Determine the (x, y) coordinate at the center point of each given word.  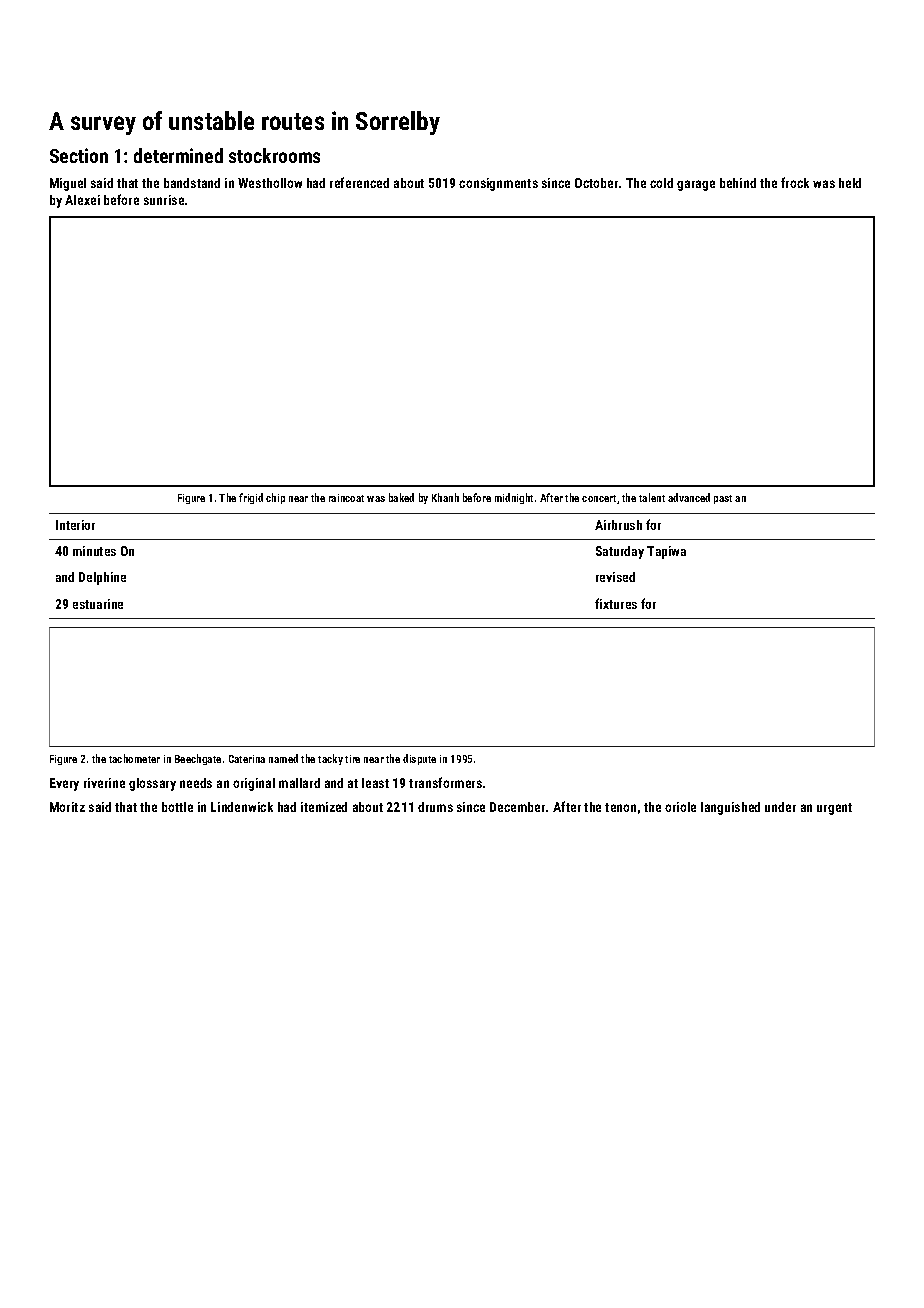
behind (738, 183)
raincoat (346, 498)
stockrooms (274, 155)
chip (275, 498)
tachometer (134, 758)
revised (615, 577)
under (780, 807)
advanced (689, 497)
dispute (419, 759)
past (723, 499)
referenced (359, 182)
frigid (251, 498)
